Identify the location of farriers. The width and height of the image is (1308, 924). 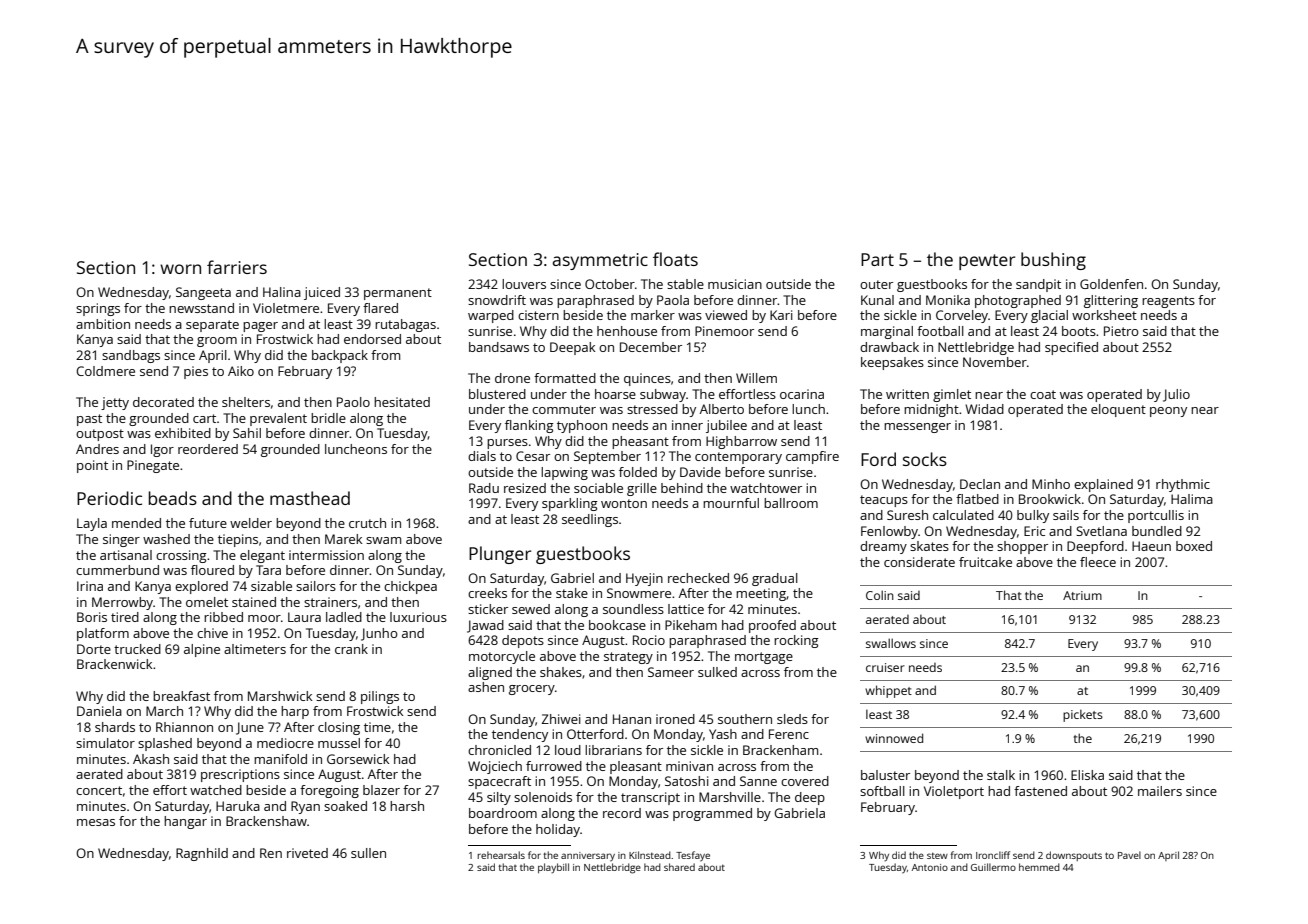
(237, 267).
